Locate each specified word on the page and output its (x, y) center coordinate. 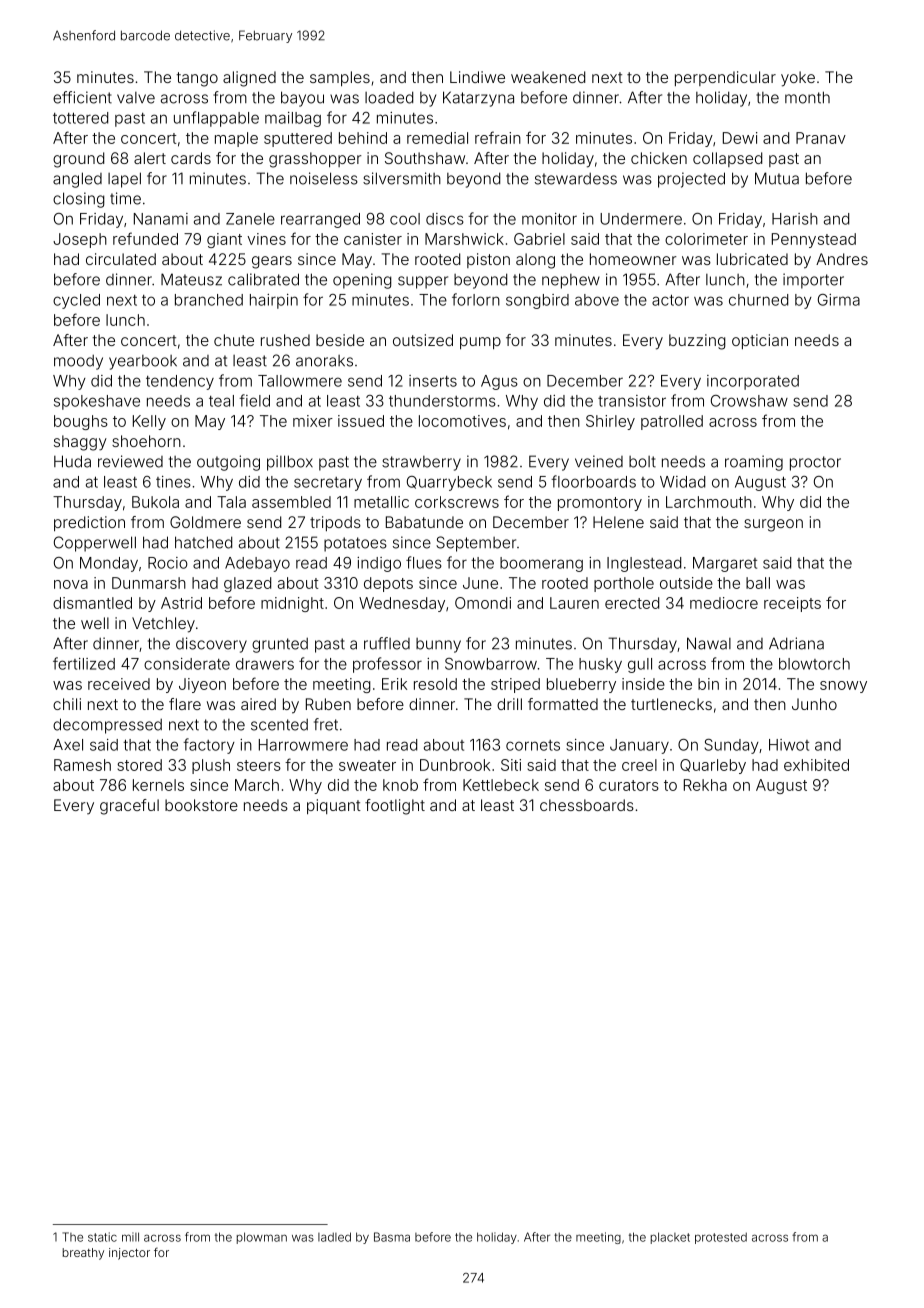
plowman (262, 1238)
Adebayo (257, 564)
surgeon (773, 525)
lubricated (752, 259)
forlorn (476, 299)
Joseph (80, 240)
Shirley (610, 422)
